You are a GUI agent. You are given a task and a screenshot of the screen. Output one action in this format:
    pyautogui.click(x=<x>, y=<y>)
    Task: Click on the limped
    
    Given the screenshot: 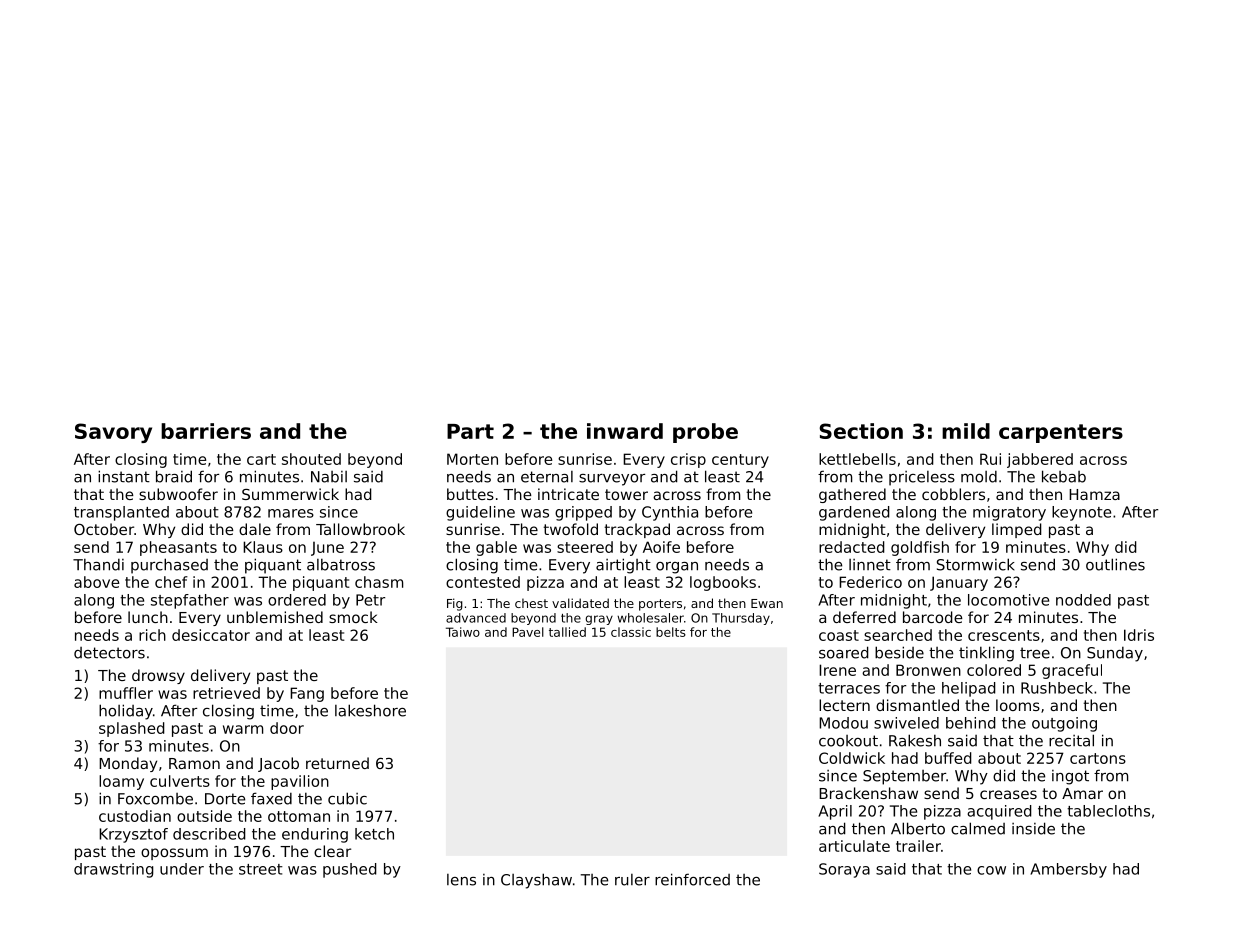 What is the action you would take?
    pyautogui.click(x=1017, y=530)
